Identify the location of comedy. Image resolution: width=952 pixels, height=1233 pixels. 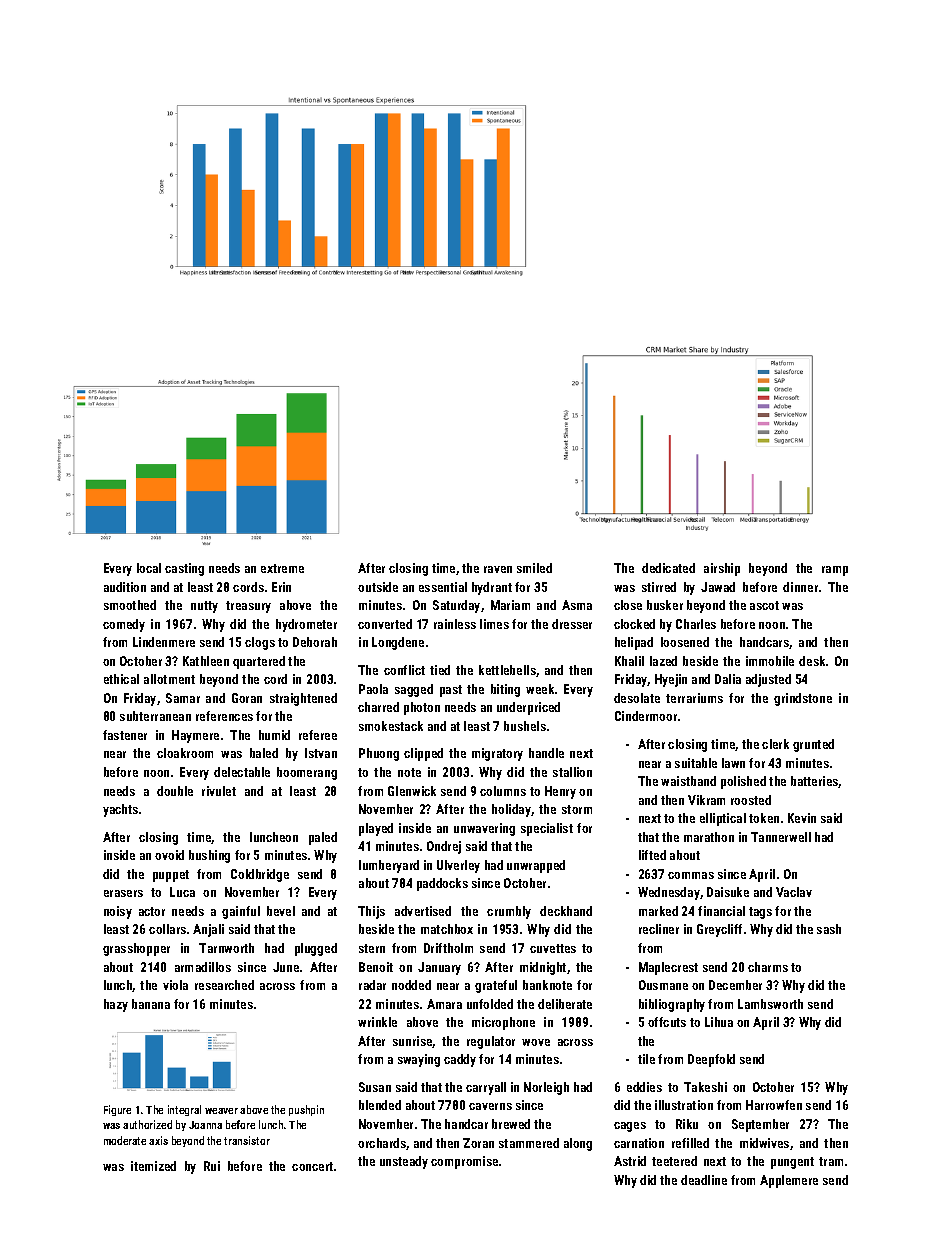
(124, 625).
